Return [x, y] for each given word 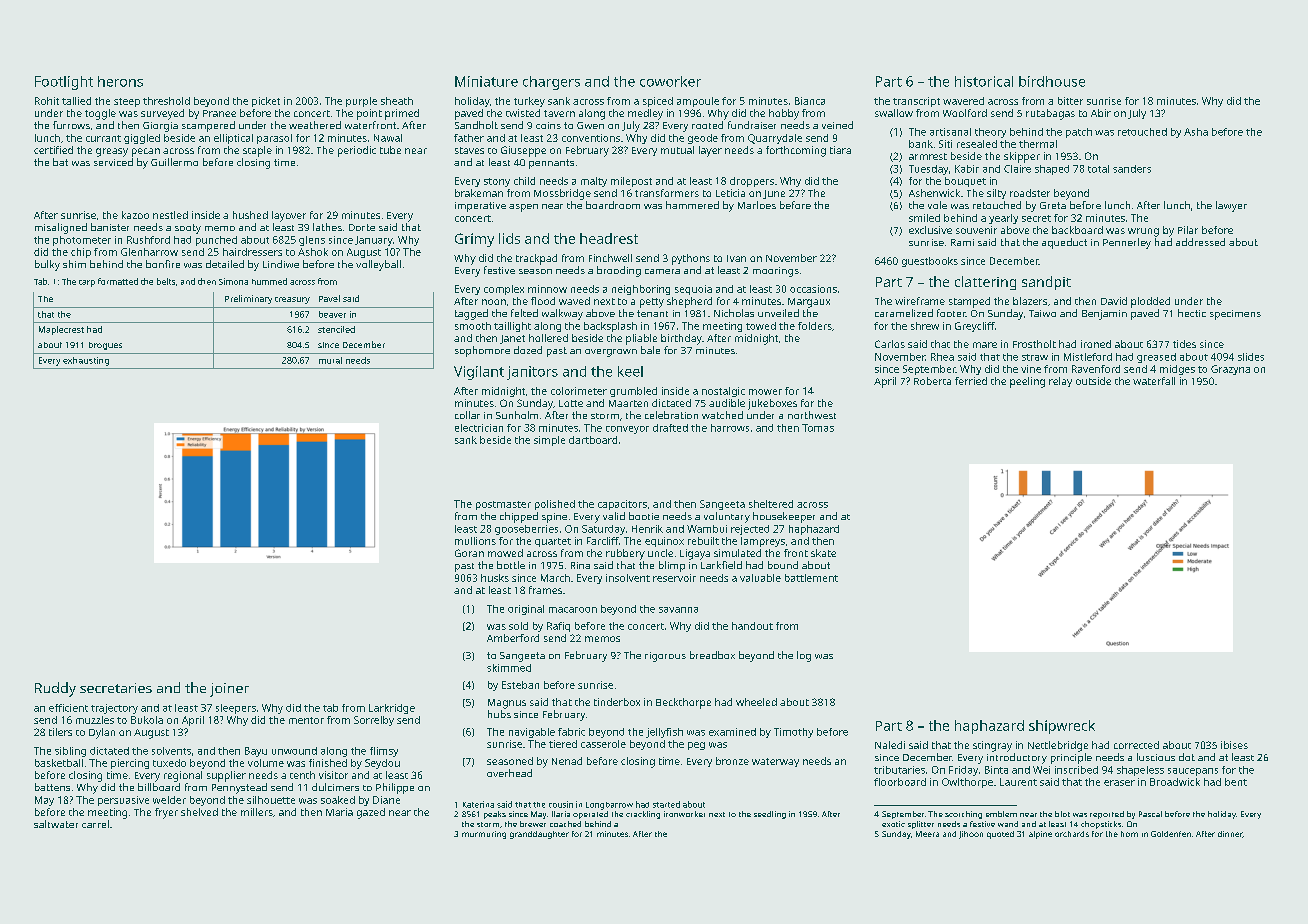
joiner [229, 690]
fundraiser [752, 125]
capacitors [622, 505]
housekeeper [784, 517]
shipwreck [1062, 727]
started [666, 804]
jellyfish [664, 733]
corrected [1136, 745]
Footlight [64, 83]
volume [266, 763]
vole [937, 205]
